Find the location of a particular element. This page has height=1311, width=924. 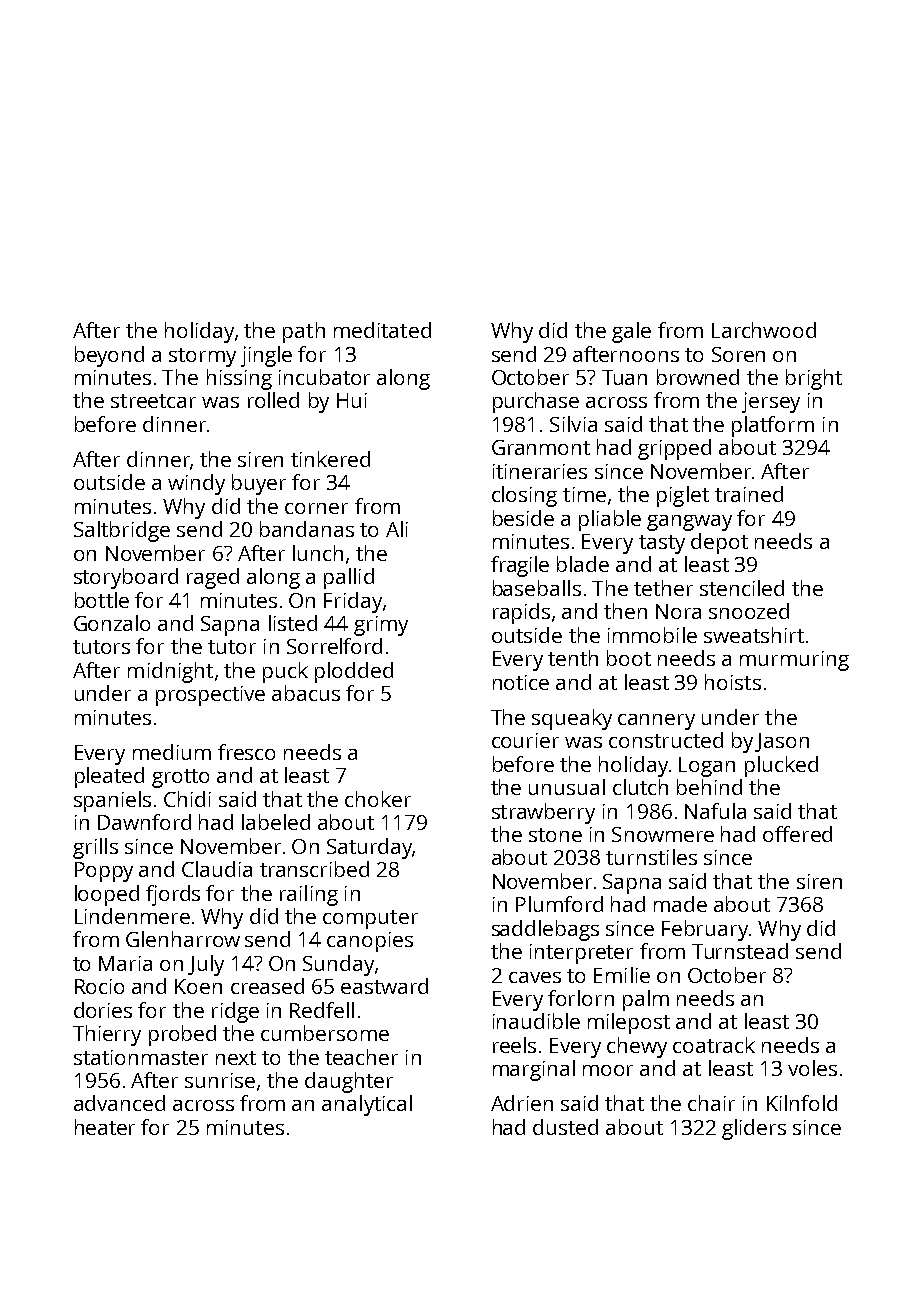

choker is located at coordinates (378, 799).
